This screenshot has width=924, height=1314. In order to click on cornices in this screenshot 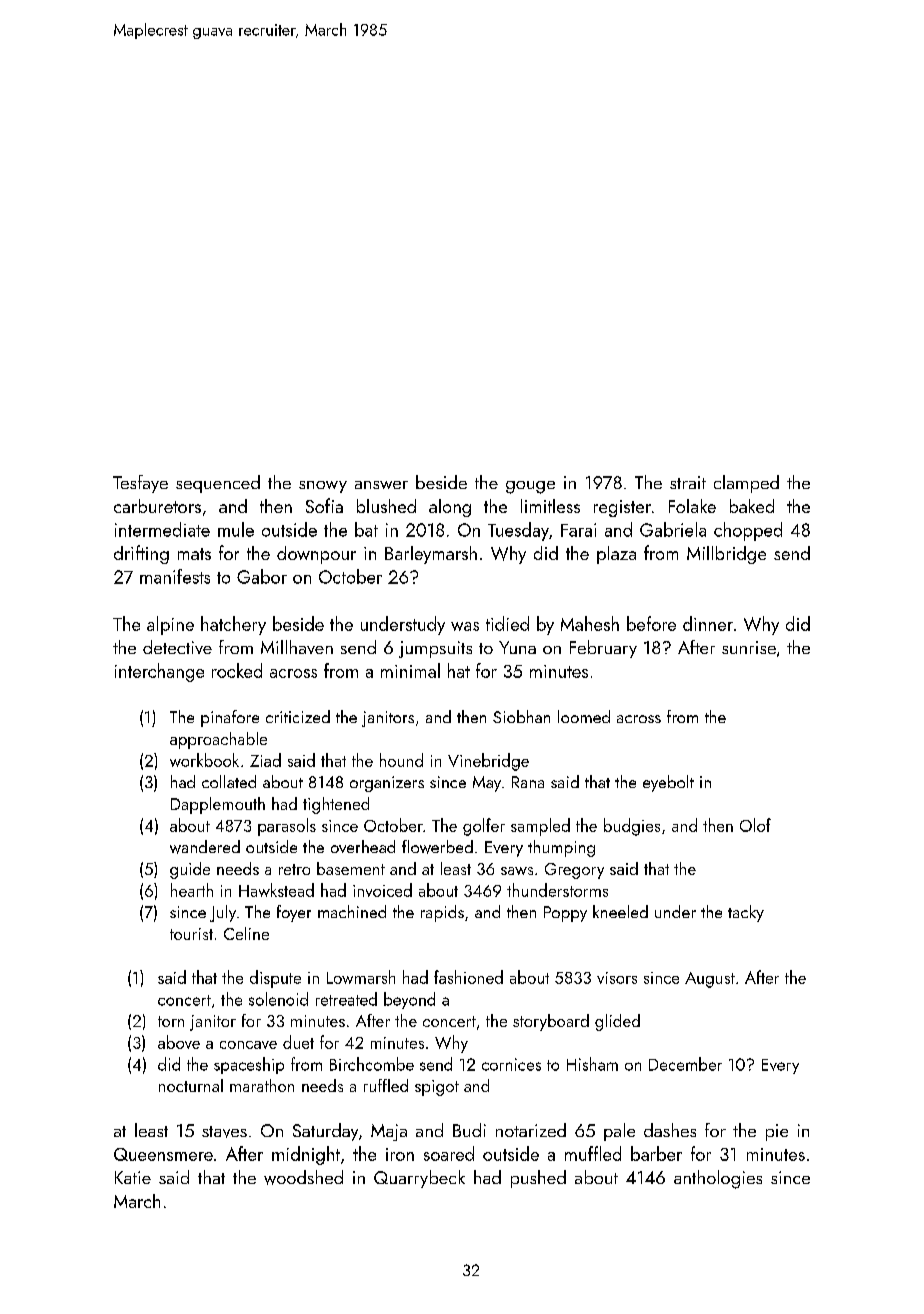, I will do `click(511, 1064)`.
